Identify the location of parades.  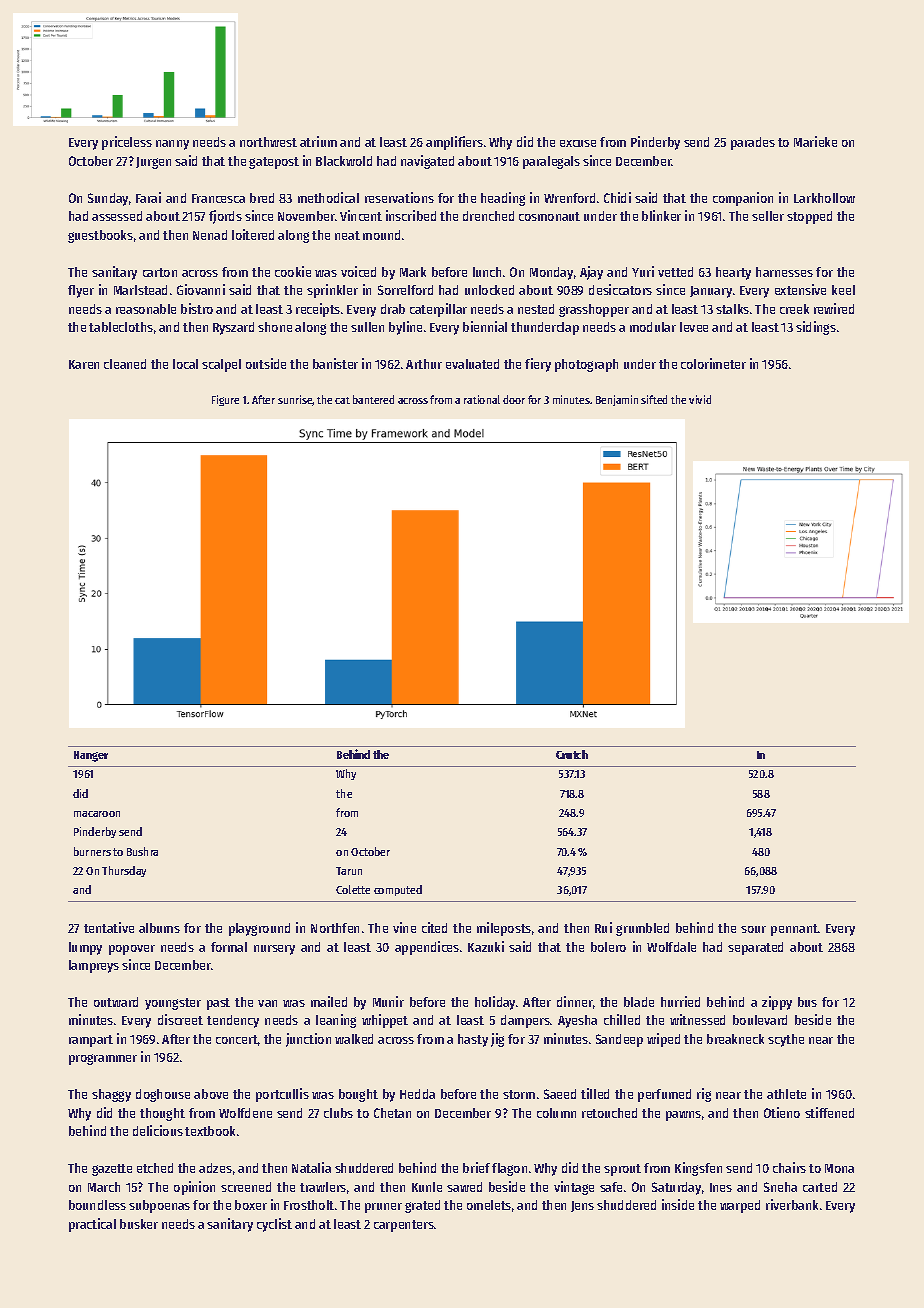
(753, 143).
